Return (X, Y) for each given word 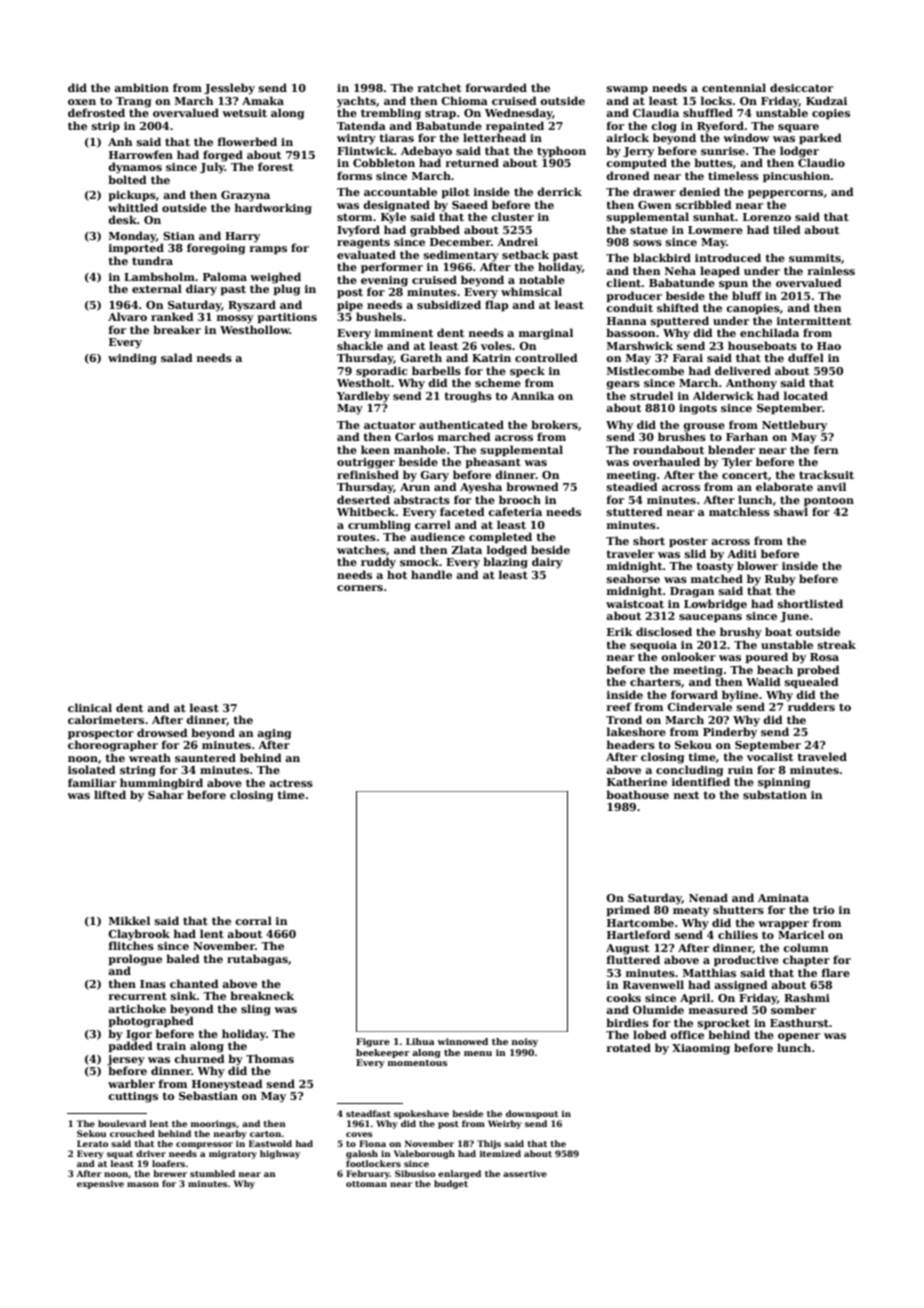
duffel (806, 357)
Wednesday (519, 114)
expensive (100, 1184)
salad (177, 357)
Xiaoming (701, 1049)
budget (451, 1184)
